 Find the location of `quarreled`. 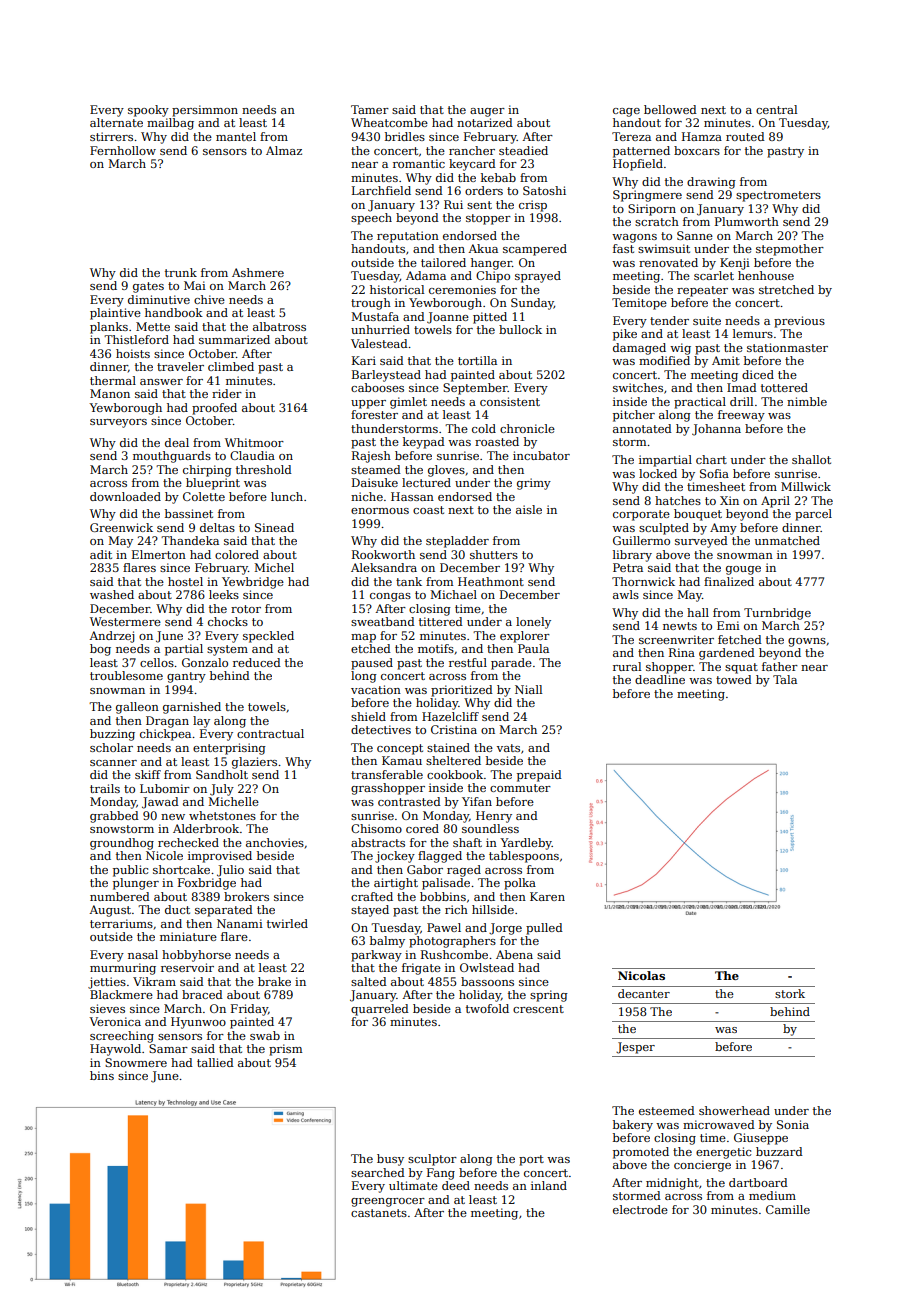

quarreled is located at coordinates (380, 1010).
